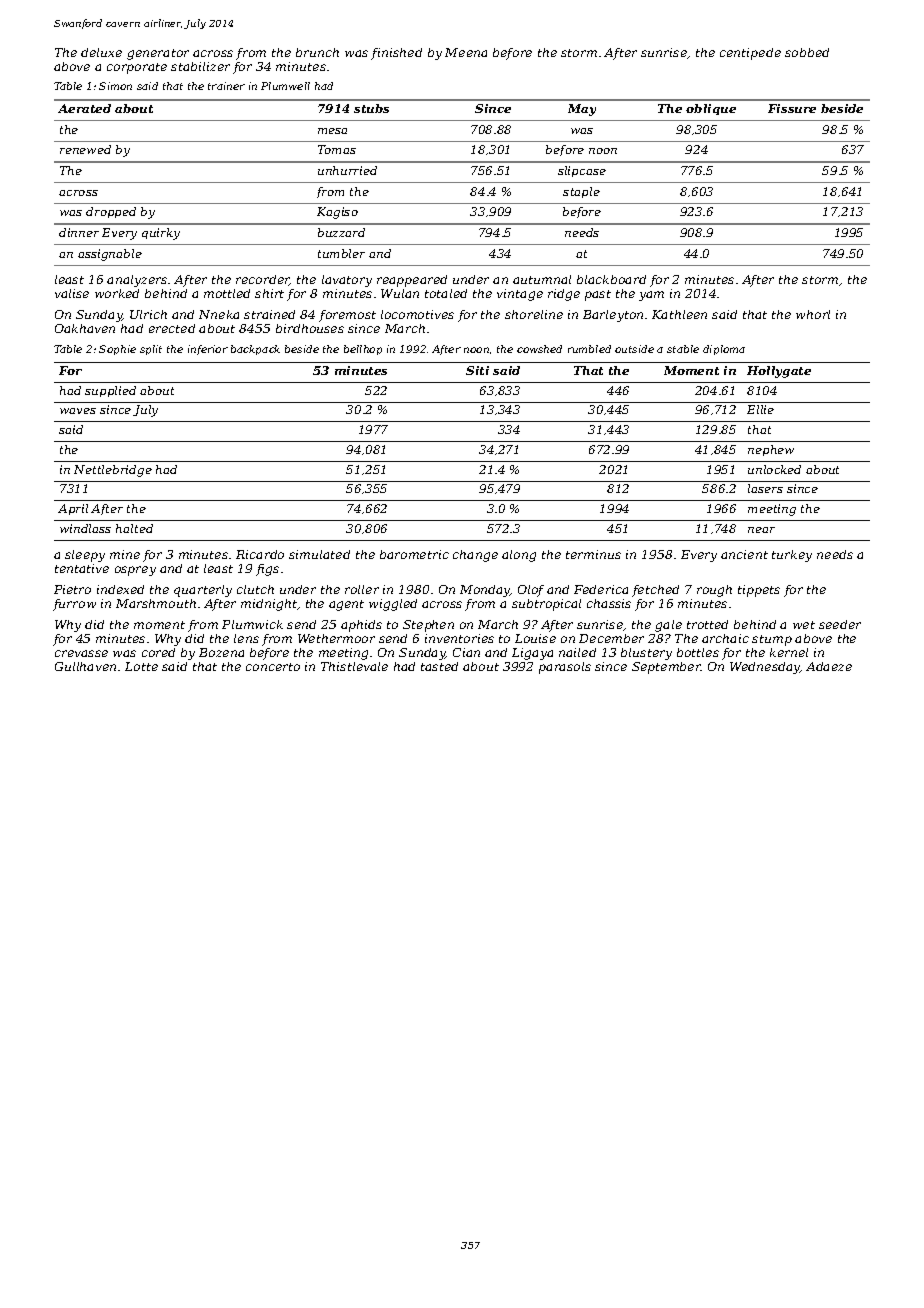 The height and width of the page is (1308, 924). I want to click on Bozena, so click(221, 652).
